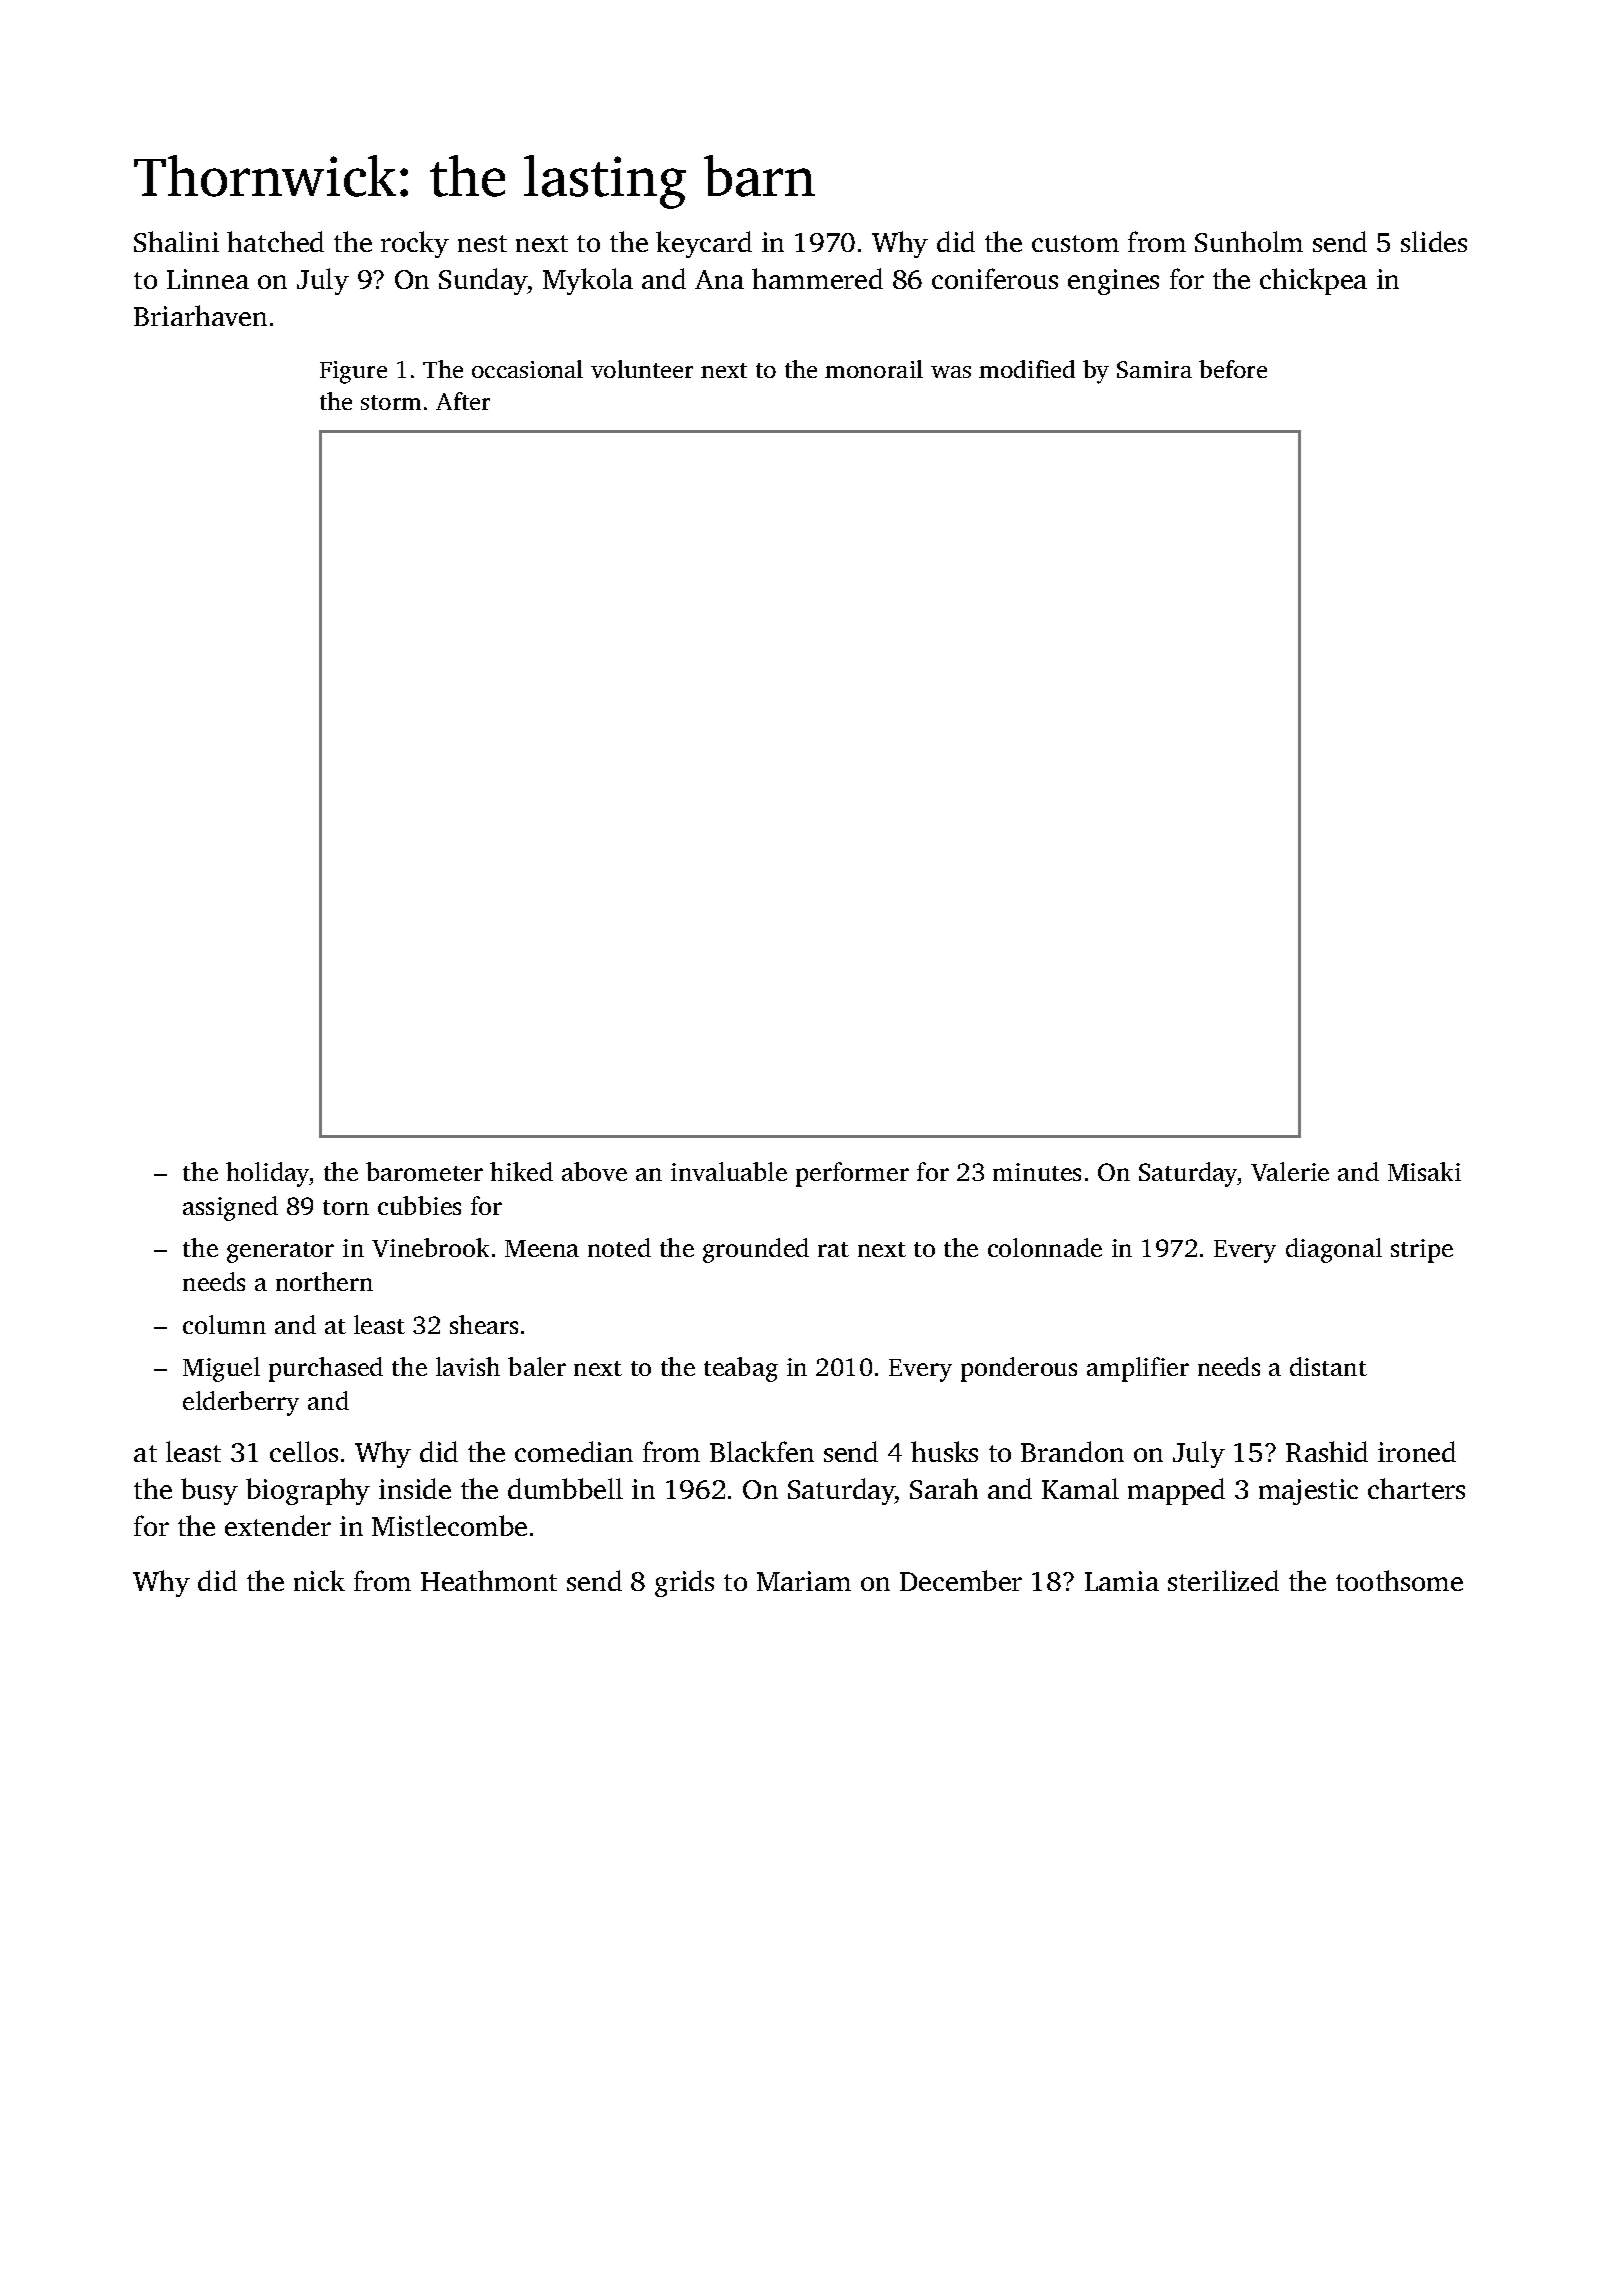 The image size is (1620, 2292). Describe the element at coordinates (521, 1171) in the screenshot. I see `hiked` at that location.
